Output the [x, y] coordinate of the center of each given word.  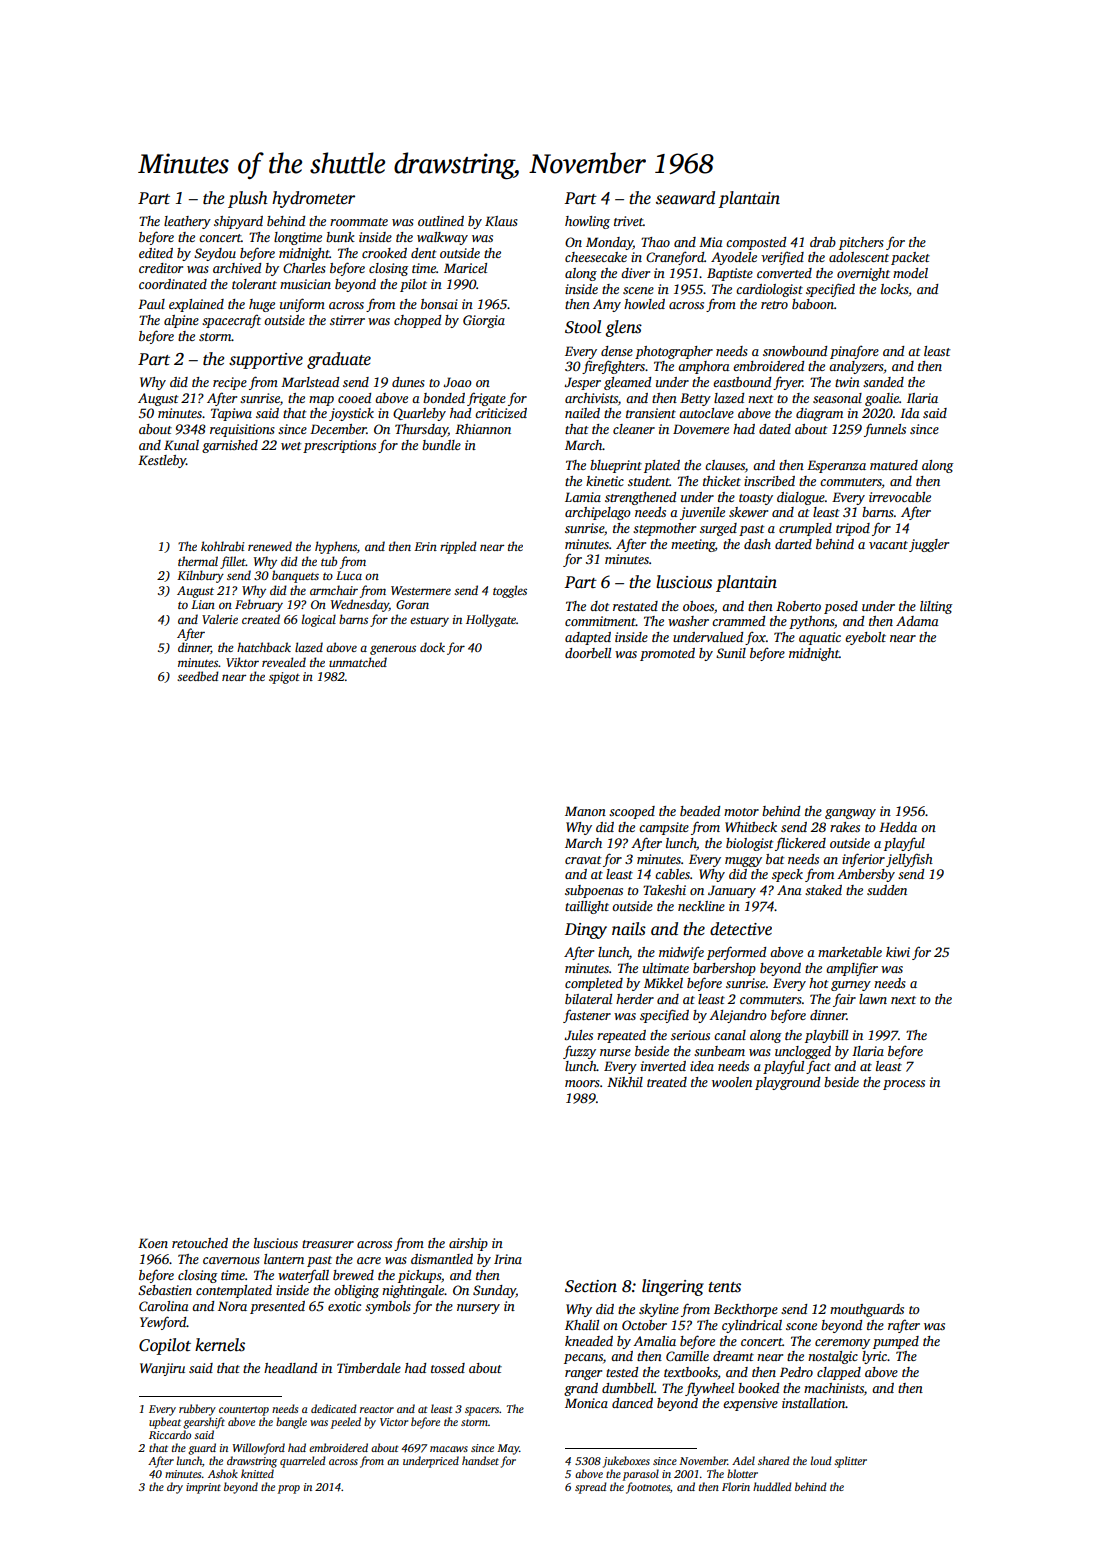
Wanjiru [162, 1369]
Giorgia [484, 321]
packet [910, 258]
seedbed [198, 676]
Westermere [421, 590]
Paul [151, 304]
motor [741, 812]
